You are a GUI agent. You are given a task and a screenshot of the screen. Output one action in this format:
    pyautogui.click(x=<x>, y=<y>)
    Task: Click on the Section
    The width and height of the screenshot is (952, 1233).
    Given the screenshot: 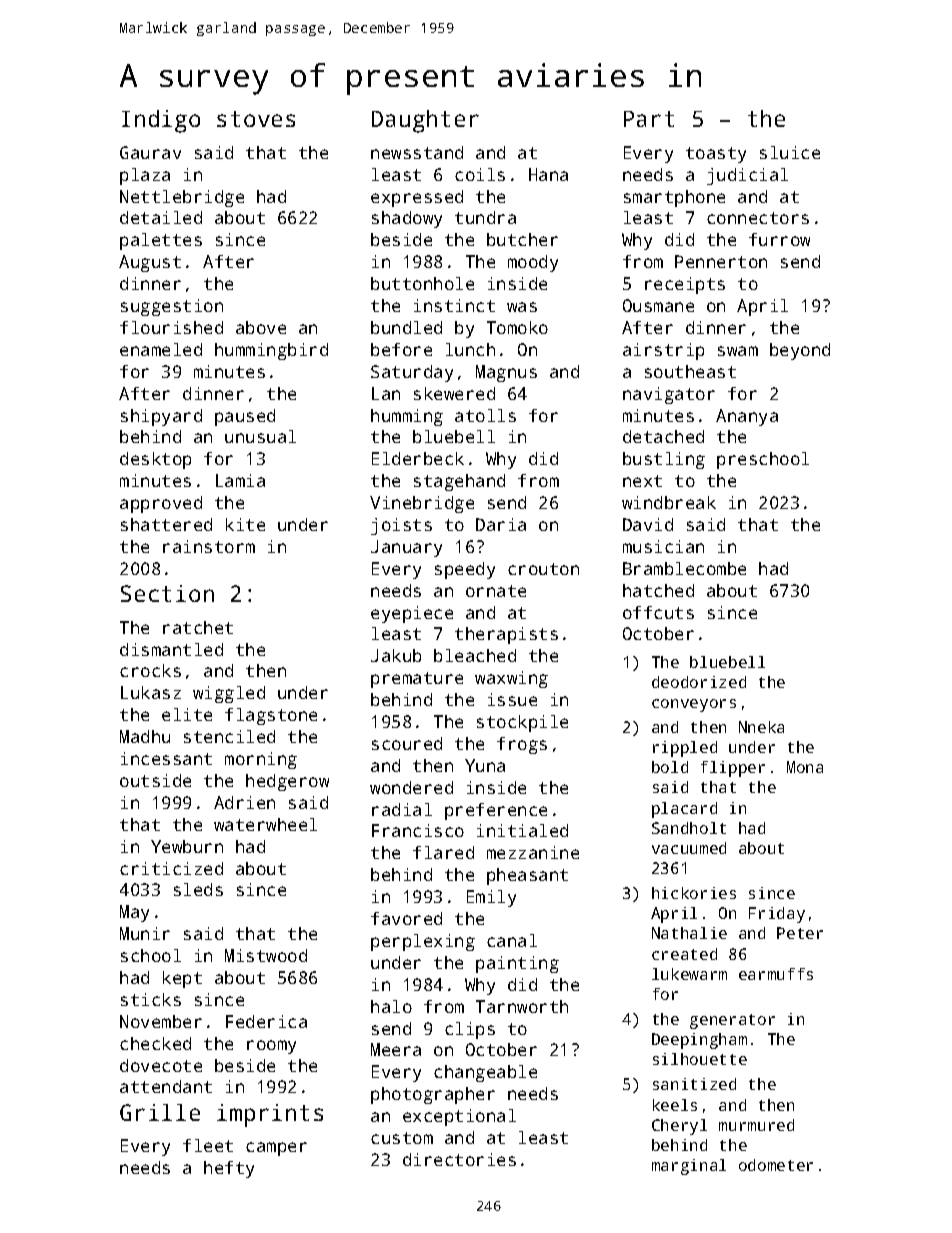 What is the action you would take?
    pyautogui.click(x=167, y=593)
